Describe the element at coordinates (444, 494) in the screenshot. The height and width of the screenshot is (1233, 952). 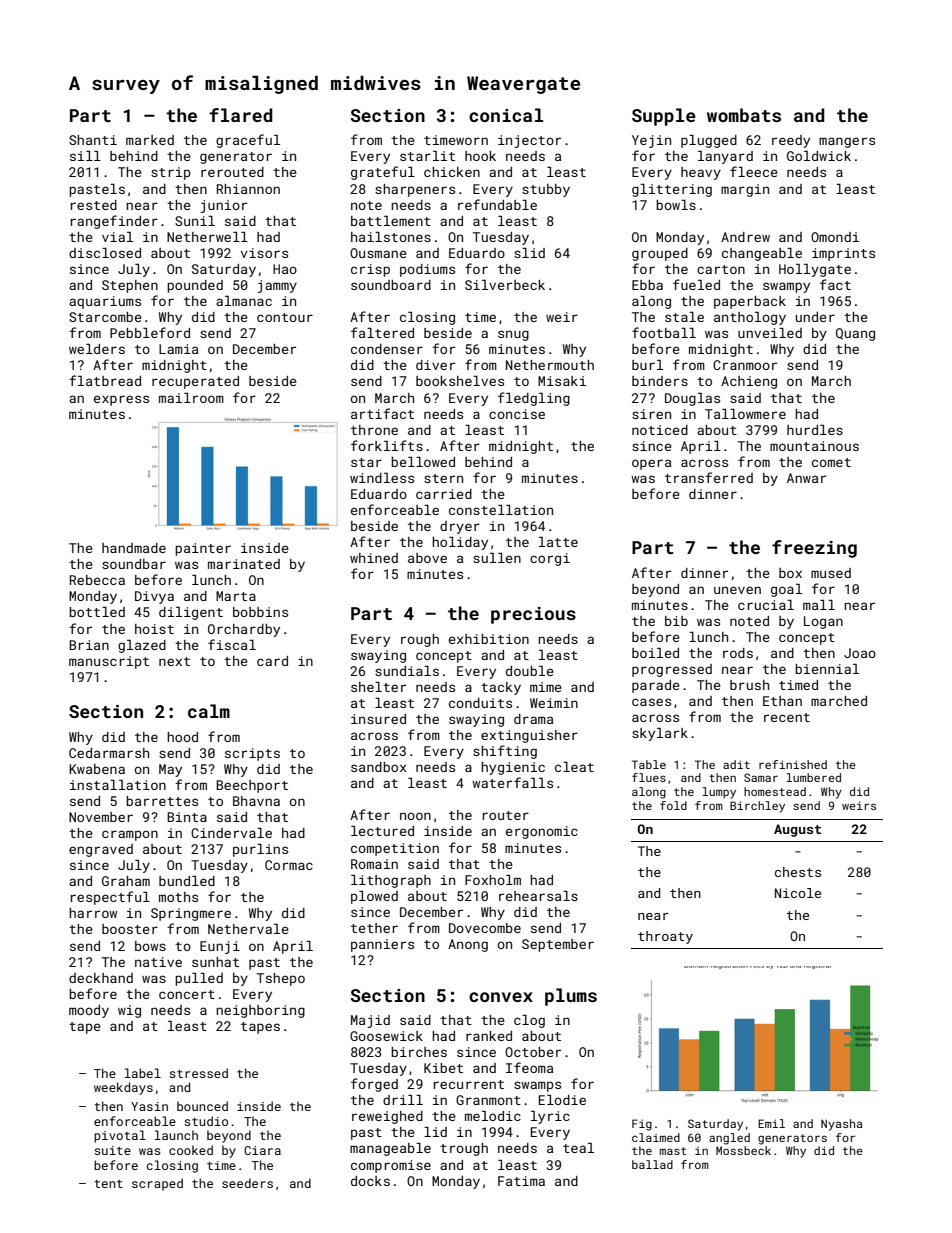
I see `carried` at that location.
